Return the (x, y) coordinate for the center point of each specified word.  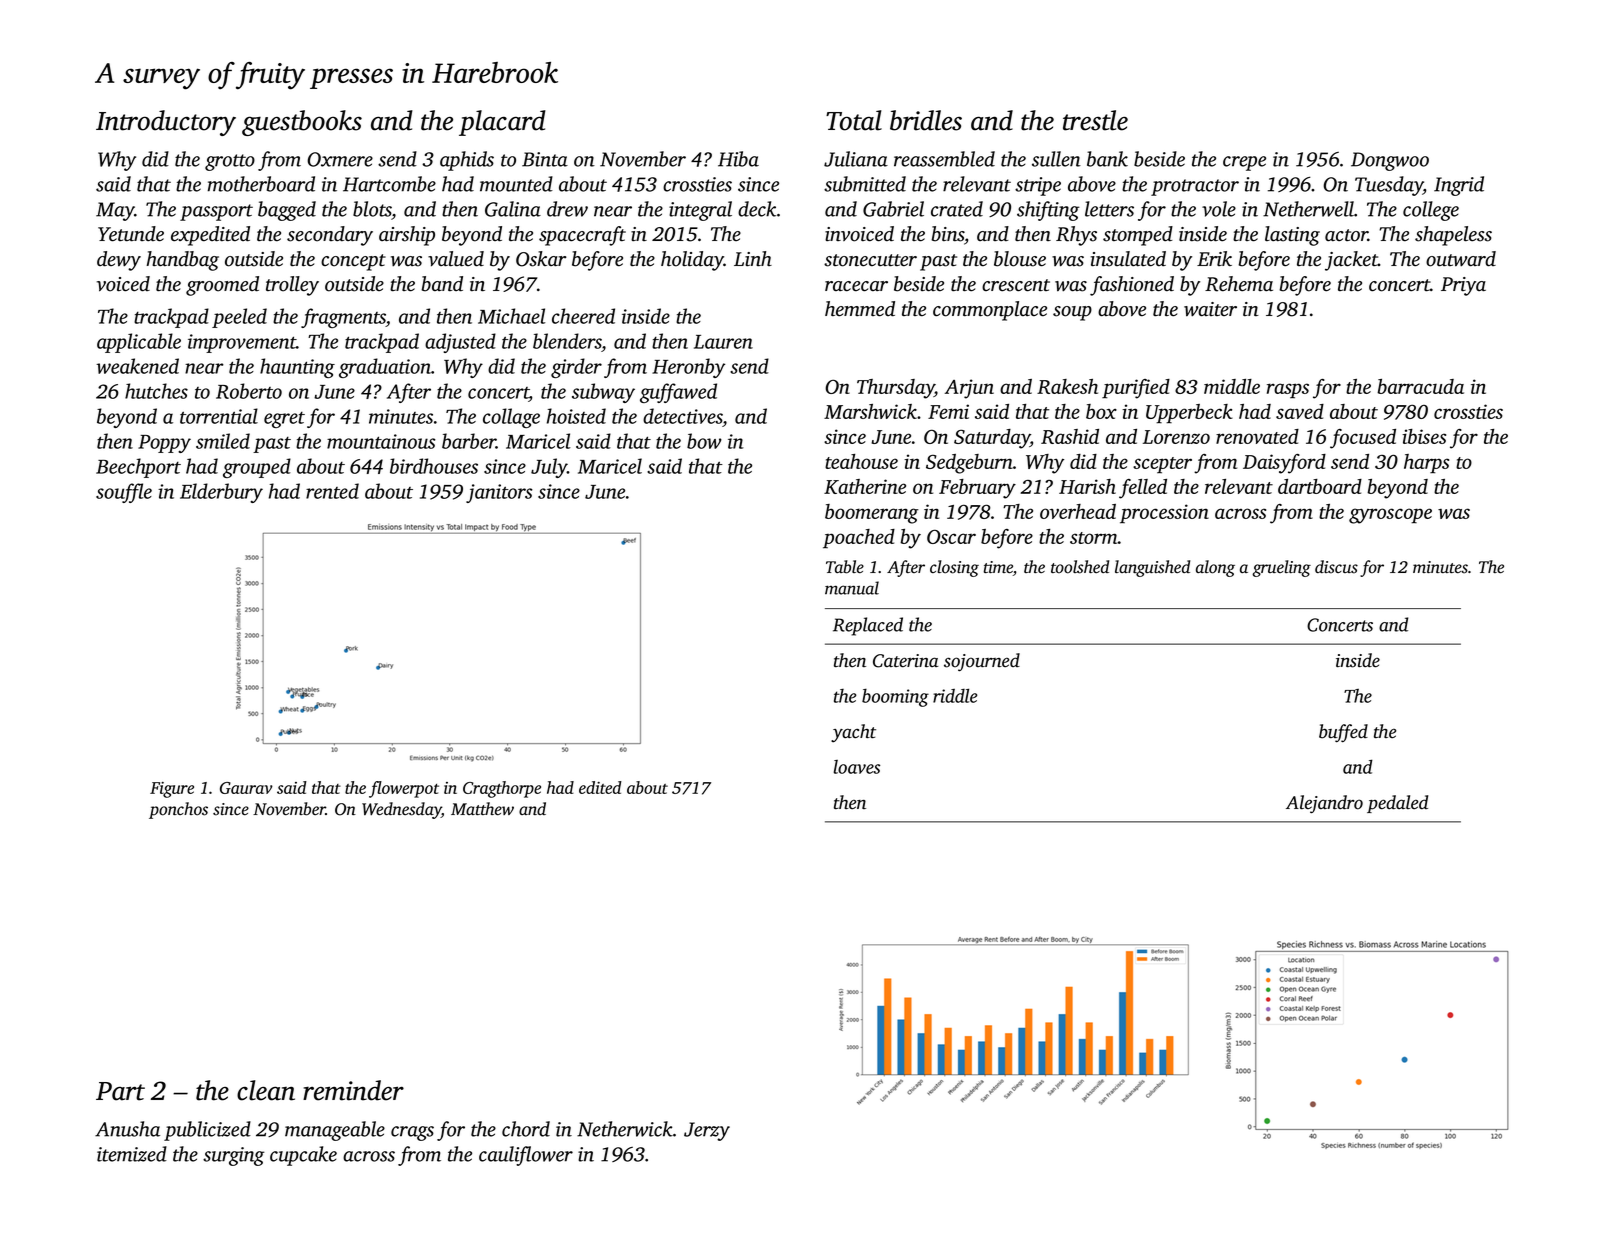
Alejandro (1324, 804)
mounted (516, 184)
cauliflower (526, 1156)
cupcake (303, 1156)
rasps (1288, 391)
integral (700, 211)
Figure (172, 790)
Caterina (906, 661)
